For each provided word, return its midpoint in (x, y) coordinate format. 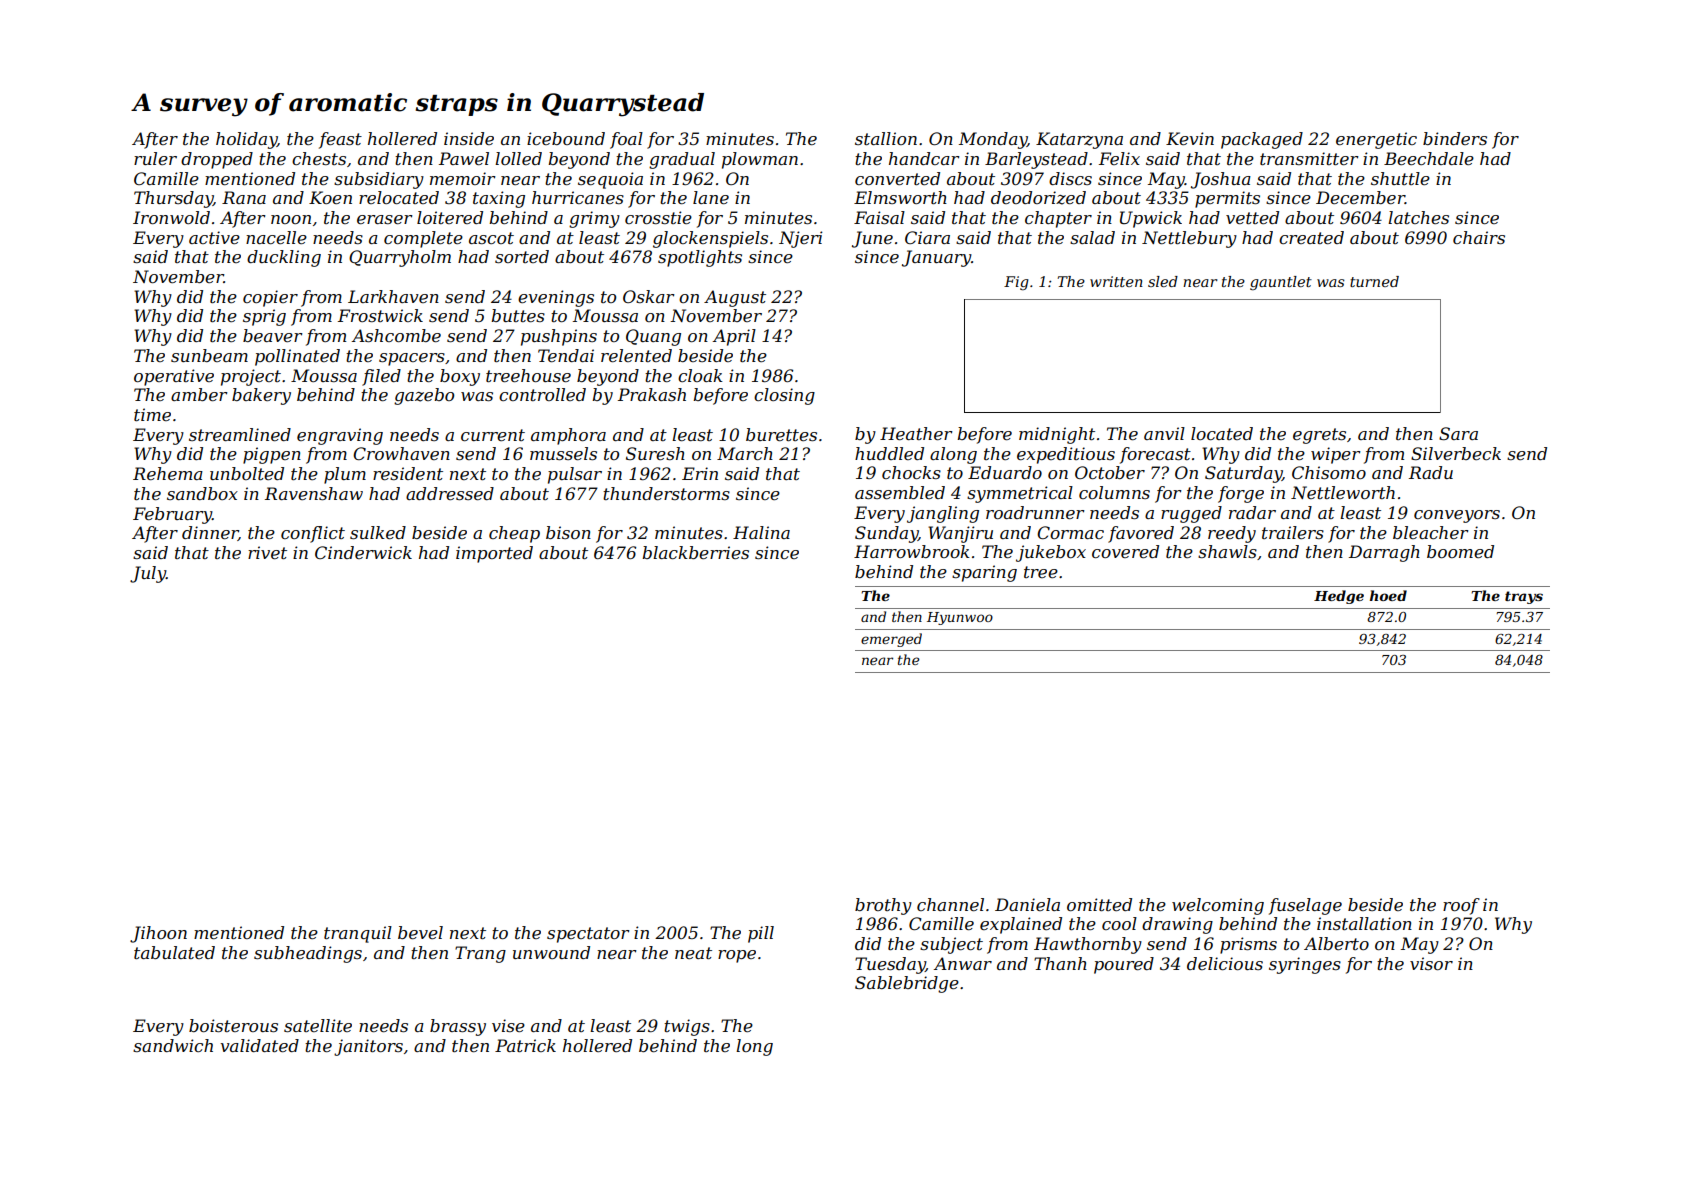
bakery (261, 396)
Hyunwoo (960, 618)
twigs (687, 1027)
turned (1374, 281)
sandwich (173, 1045)
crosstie (658, 217)
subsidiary (379, 180)
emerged (891, 640)
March (745, 453)
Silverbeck (1456, 453)
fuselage (1305, 906)
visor (1431, 963)
